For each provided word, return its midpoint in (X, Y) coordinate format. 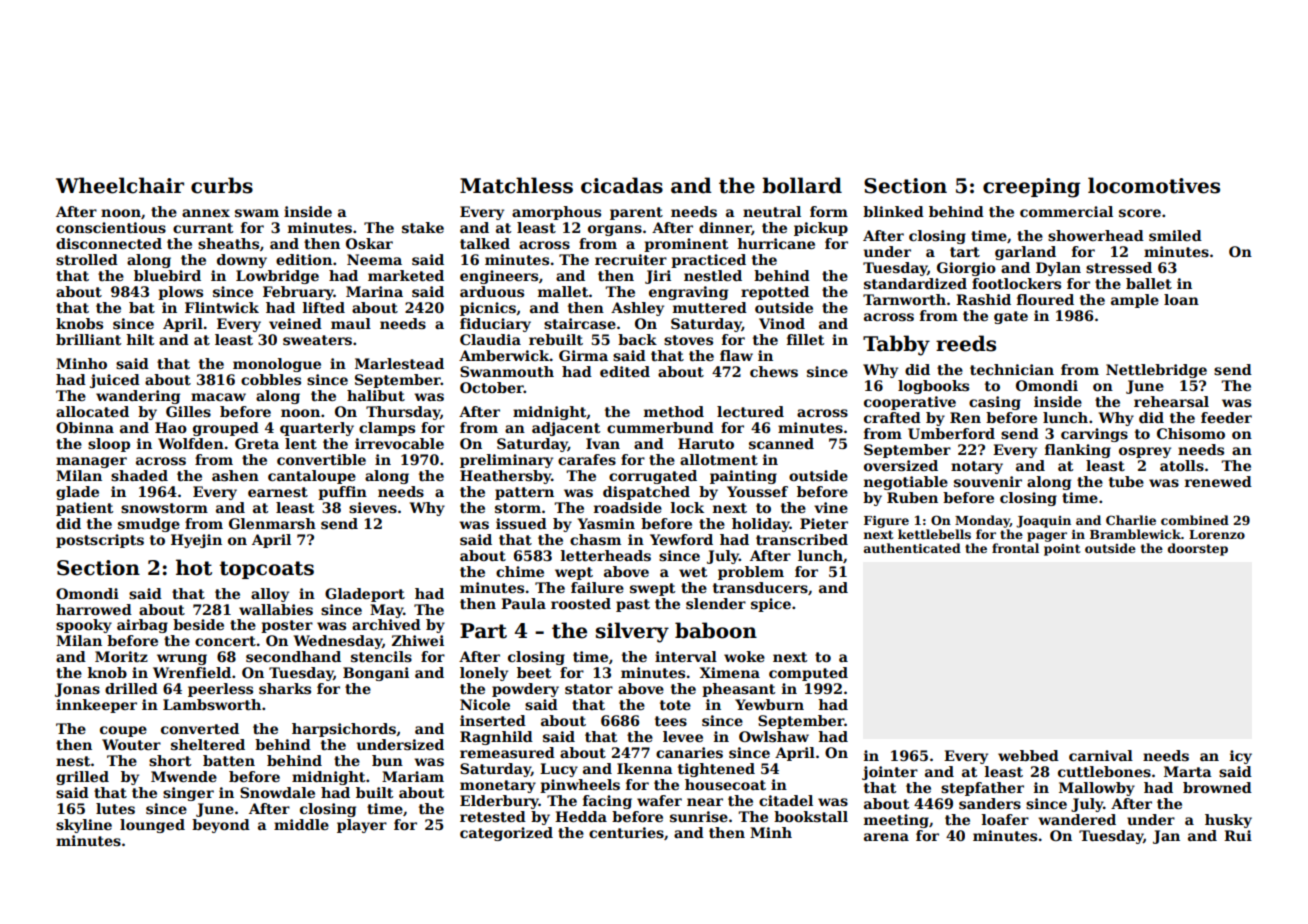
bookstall (811, 816)
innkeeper (96, 706)
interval (686, 656)
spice (771, 605)
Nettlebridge (1156, 371)
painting (743, 477)
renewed (1218, 481)
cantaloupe (312, 477)
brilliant (88, 339)
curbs (222, 185)
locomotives (1154, 185)
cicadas (622, 185)
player (362, 826)
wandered (1077, 819)
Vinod (782, 323)
